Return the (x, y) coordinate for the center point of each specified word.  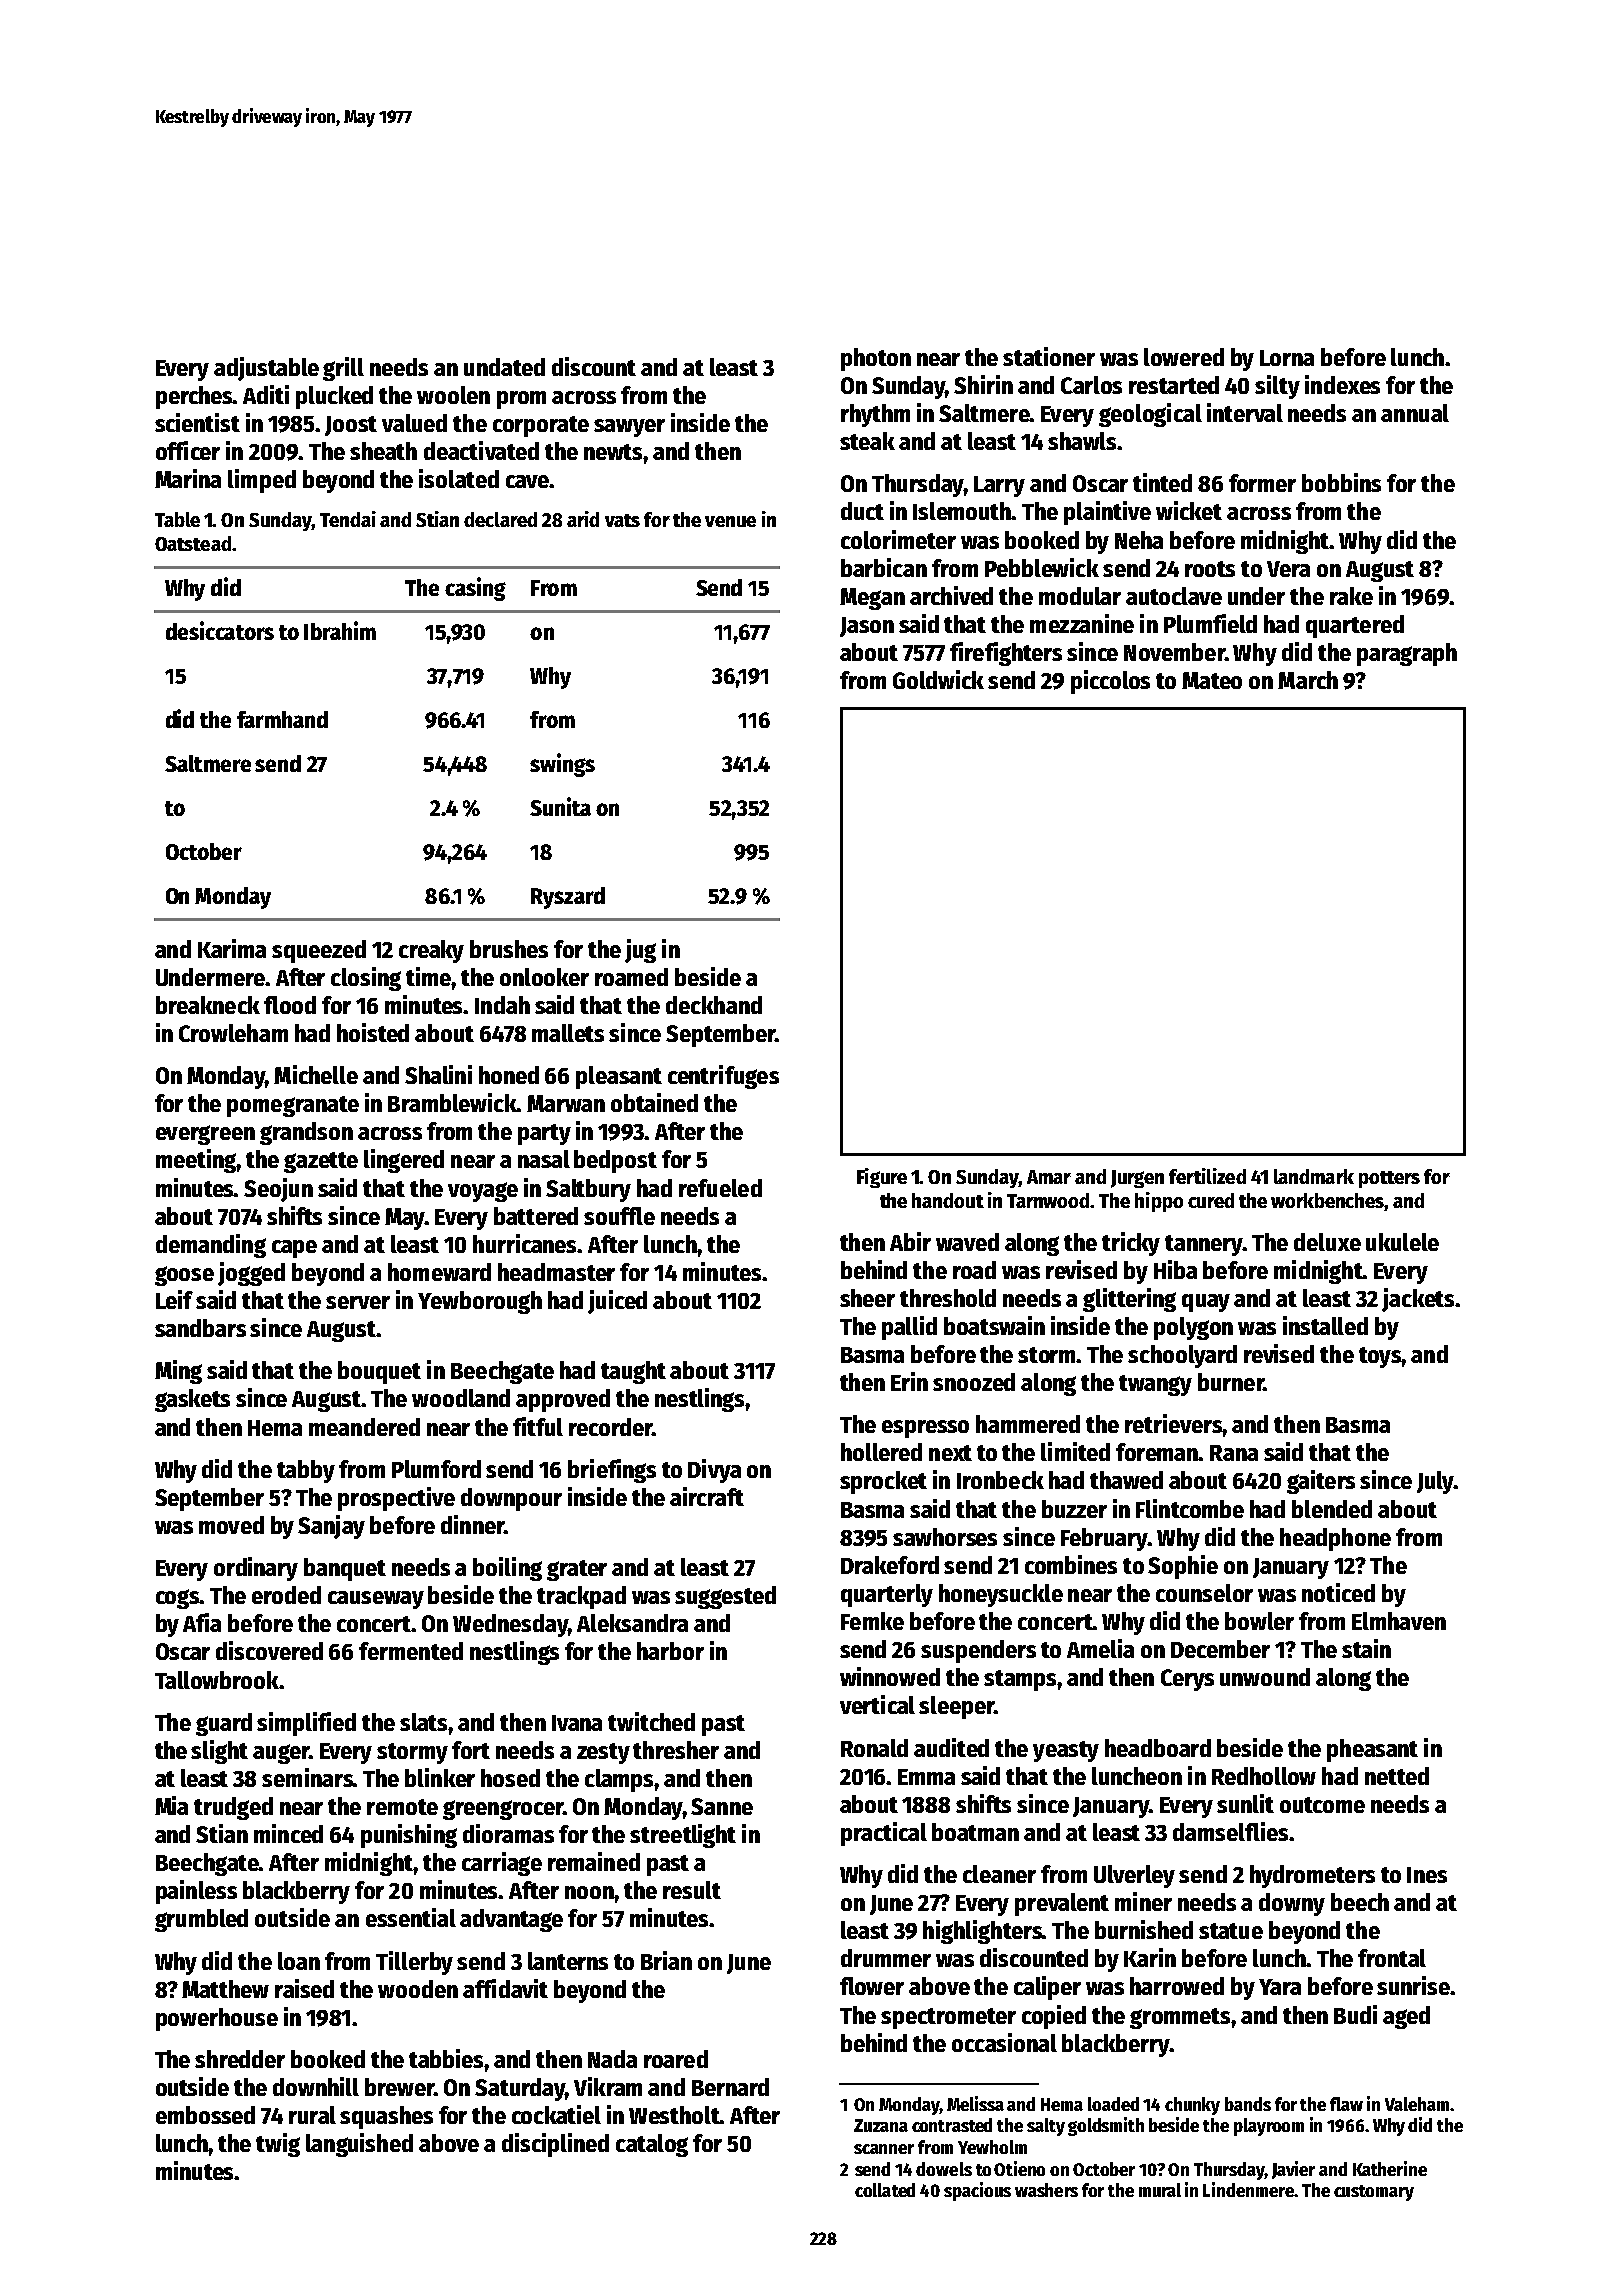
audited (951, 1747)
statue (1231, 1931)
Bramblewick (452, 1102)
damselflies (1230, 1831)
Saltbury (588, 1190)
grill (343, 369)
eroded (286, 1595)
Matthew (225, 1989)
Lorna (1287, 358)
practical (884, 1834)
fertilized (1207, 1176)
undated (504, 367)
